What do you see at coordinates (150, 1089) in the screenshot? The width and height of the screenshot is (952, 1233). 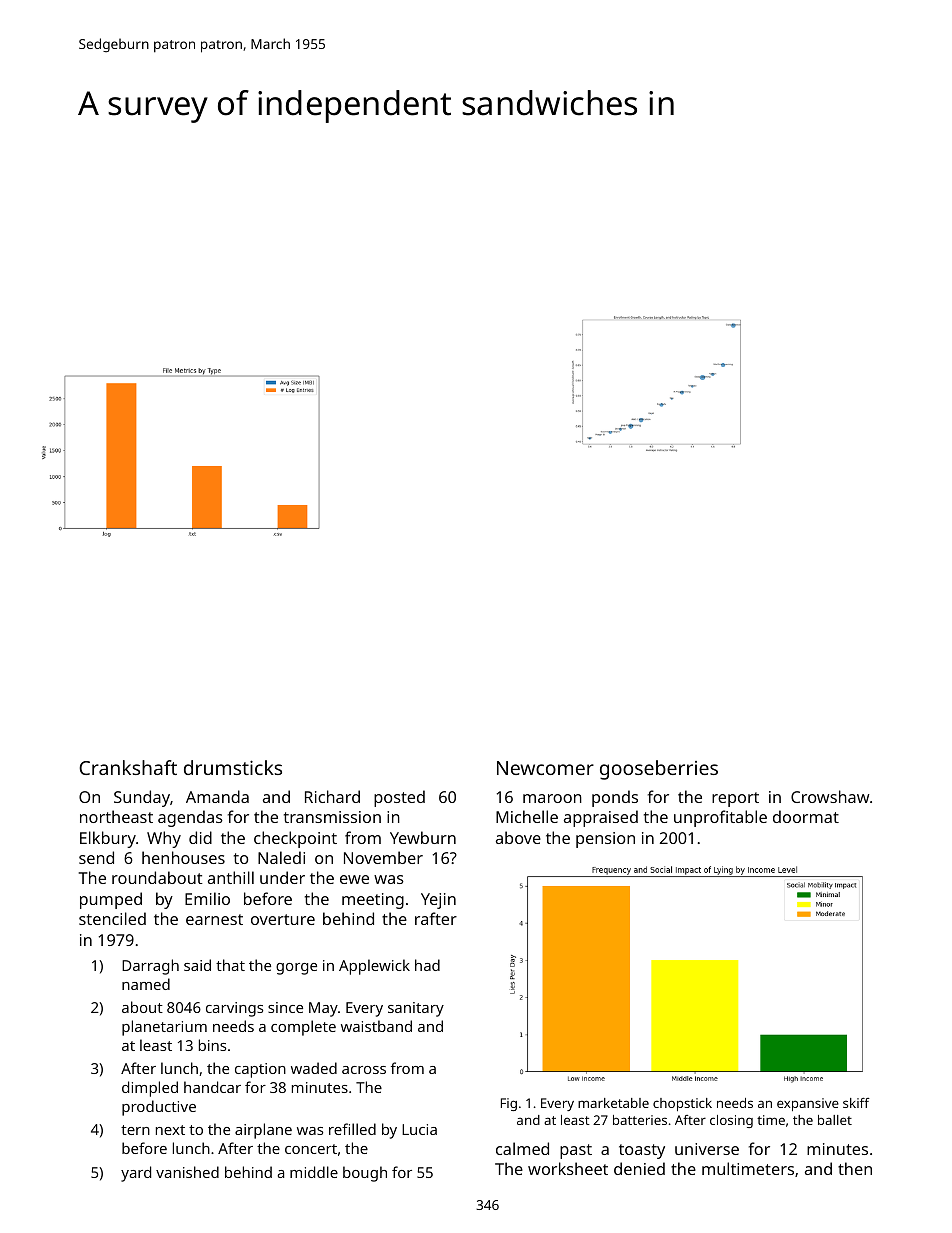 I see `dimpled` at bounding box center [150, 1089].
